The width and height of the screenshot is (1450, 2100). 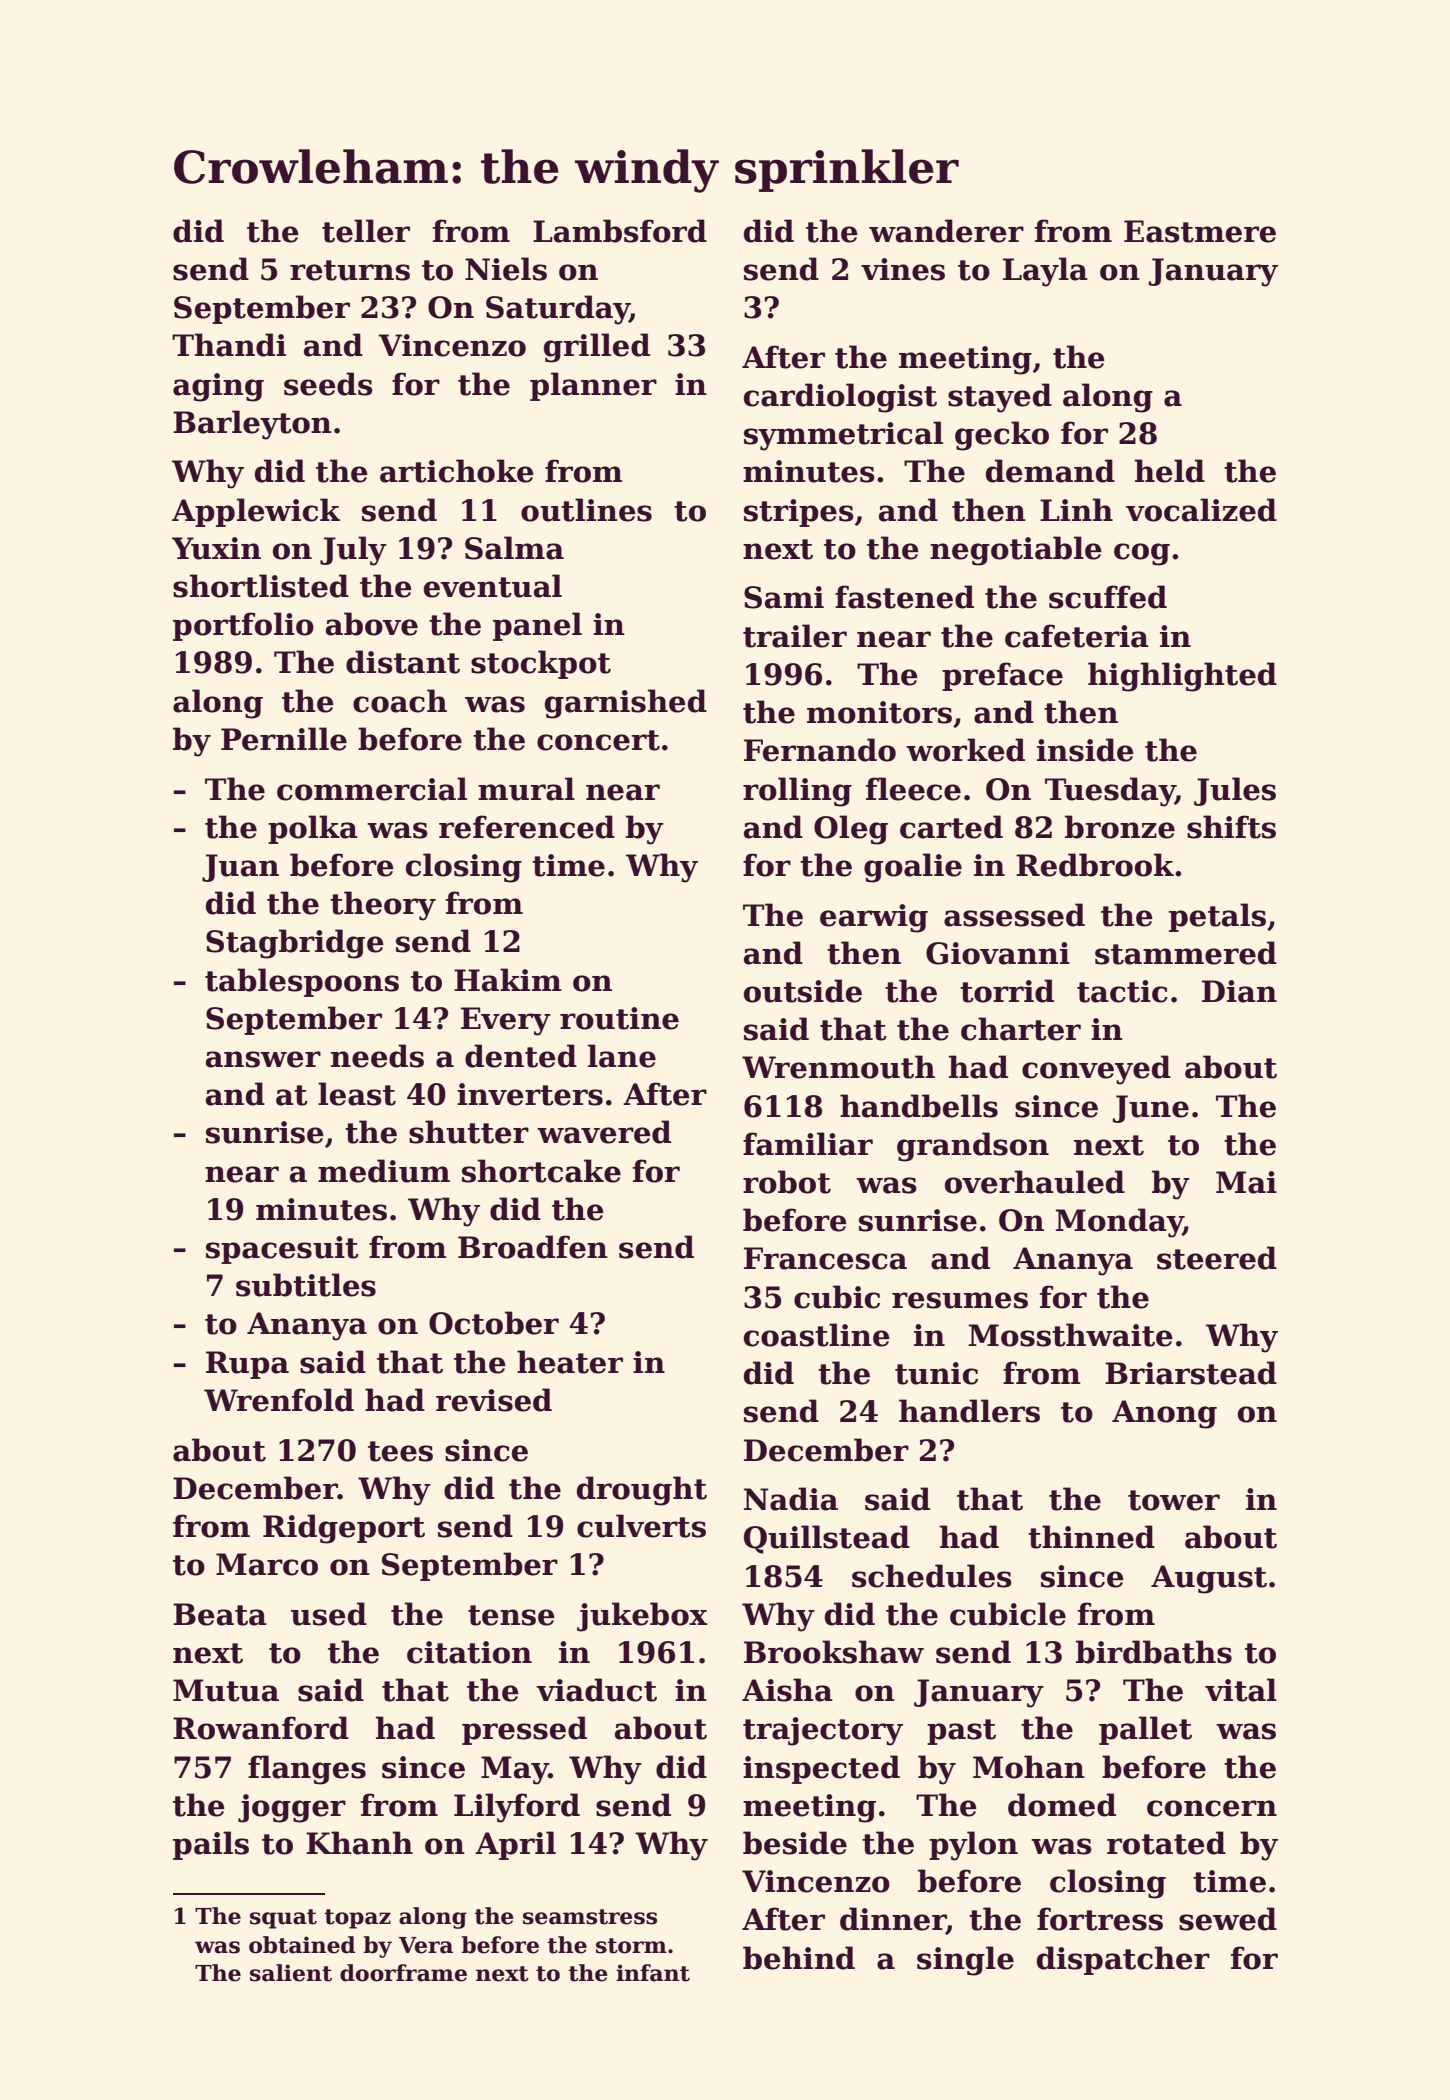 I want to click on teller, so click(x=366, y=231).
